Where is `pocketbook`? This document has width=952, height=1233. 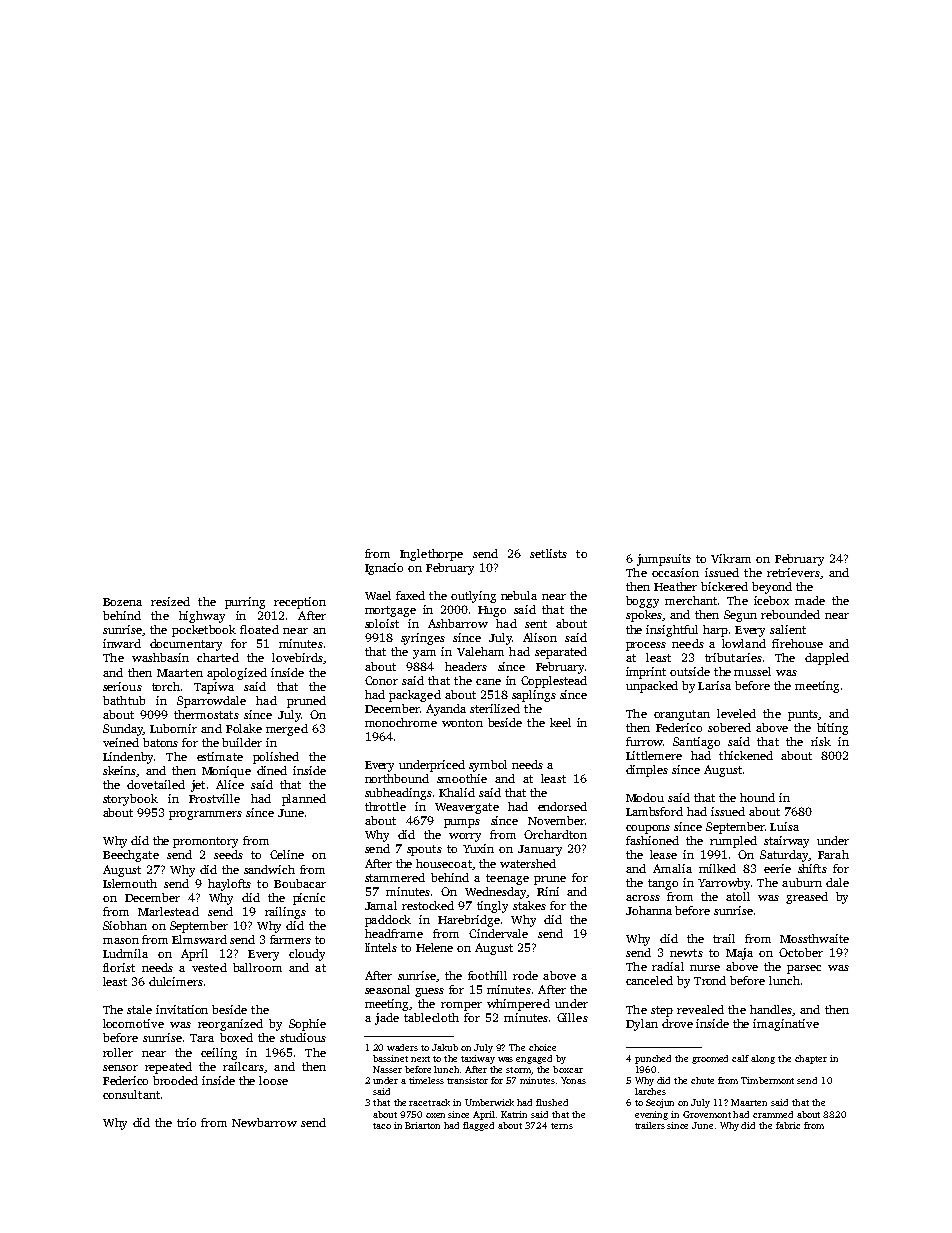
pocketbook is located at coordinates (204, 631).
